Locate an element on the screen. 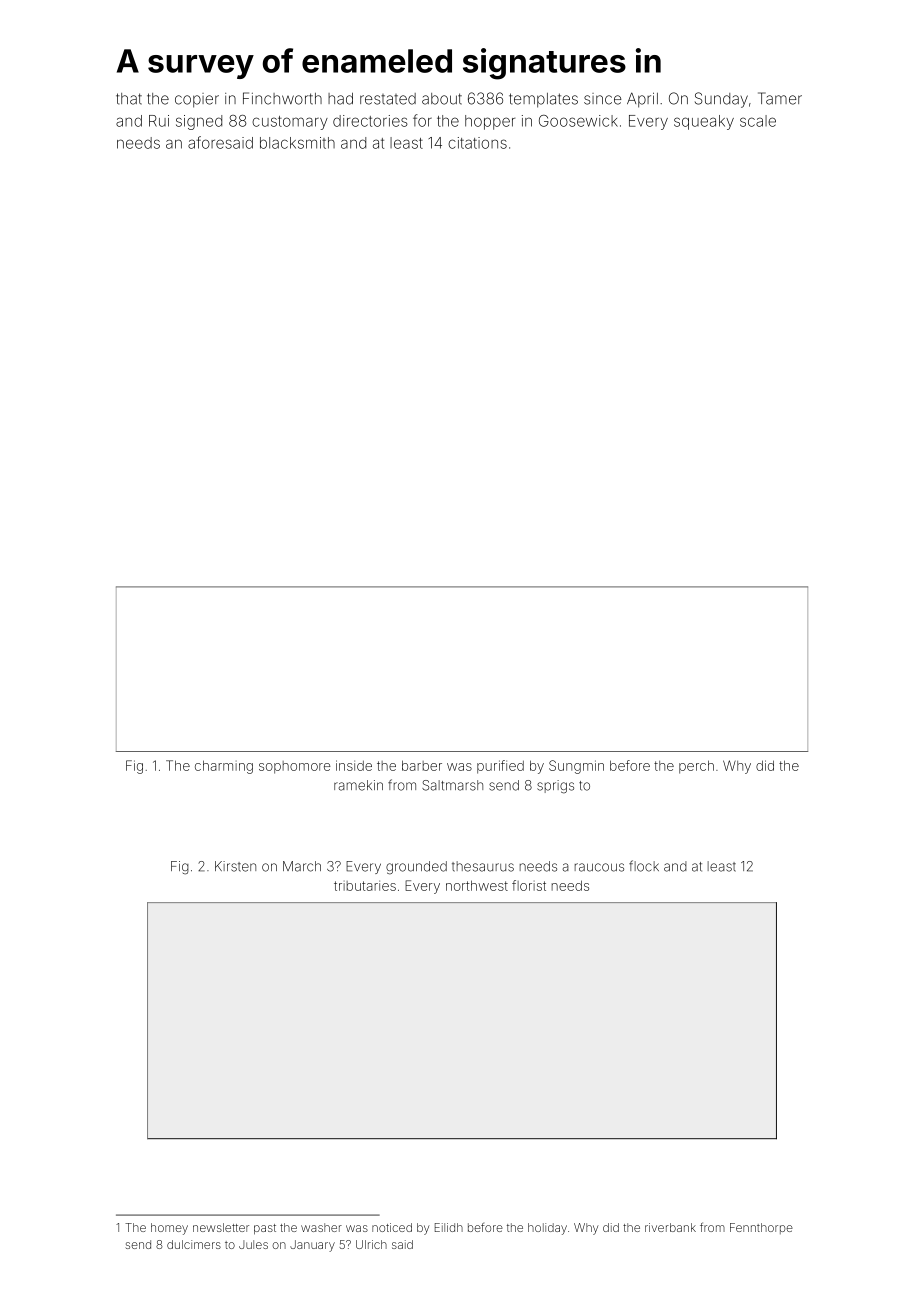 This screenshot has height=1308, width=924. newsletter is located at coordinates (221, 1227).
